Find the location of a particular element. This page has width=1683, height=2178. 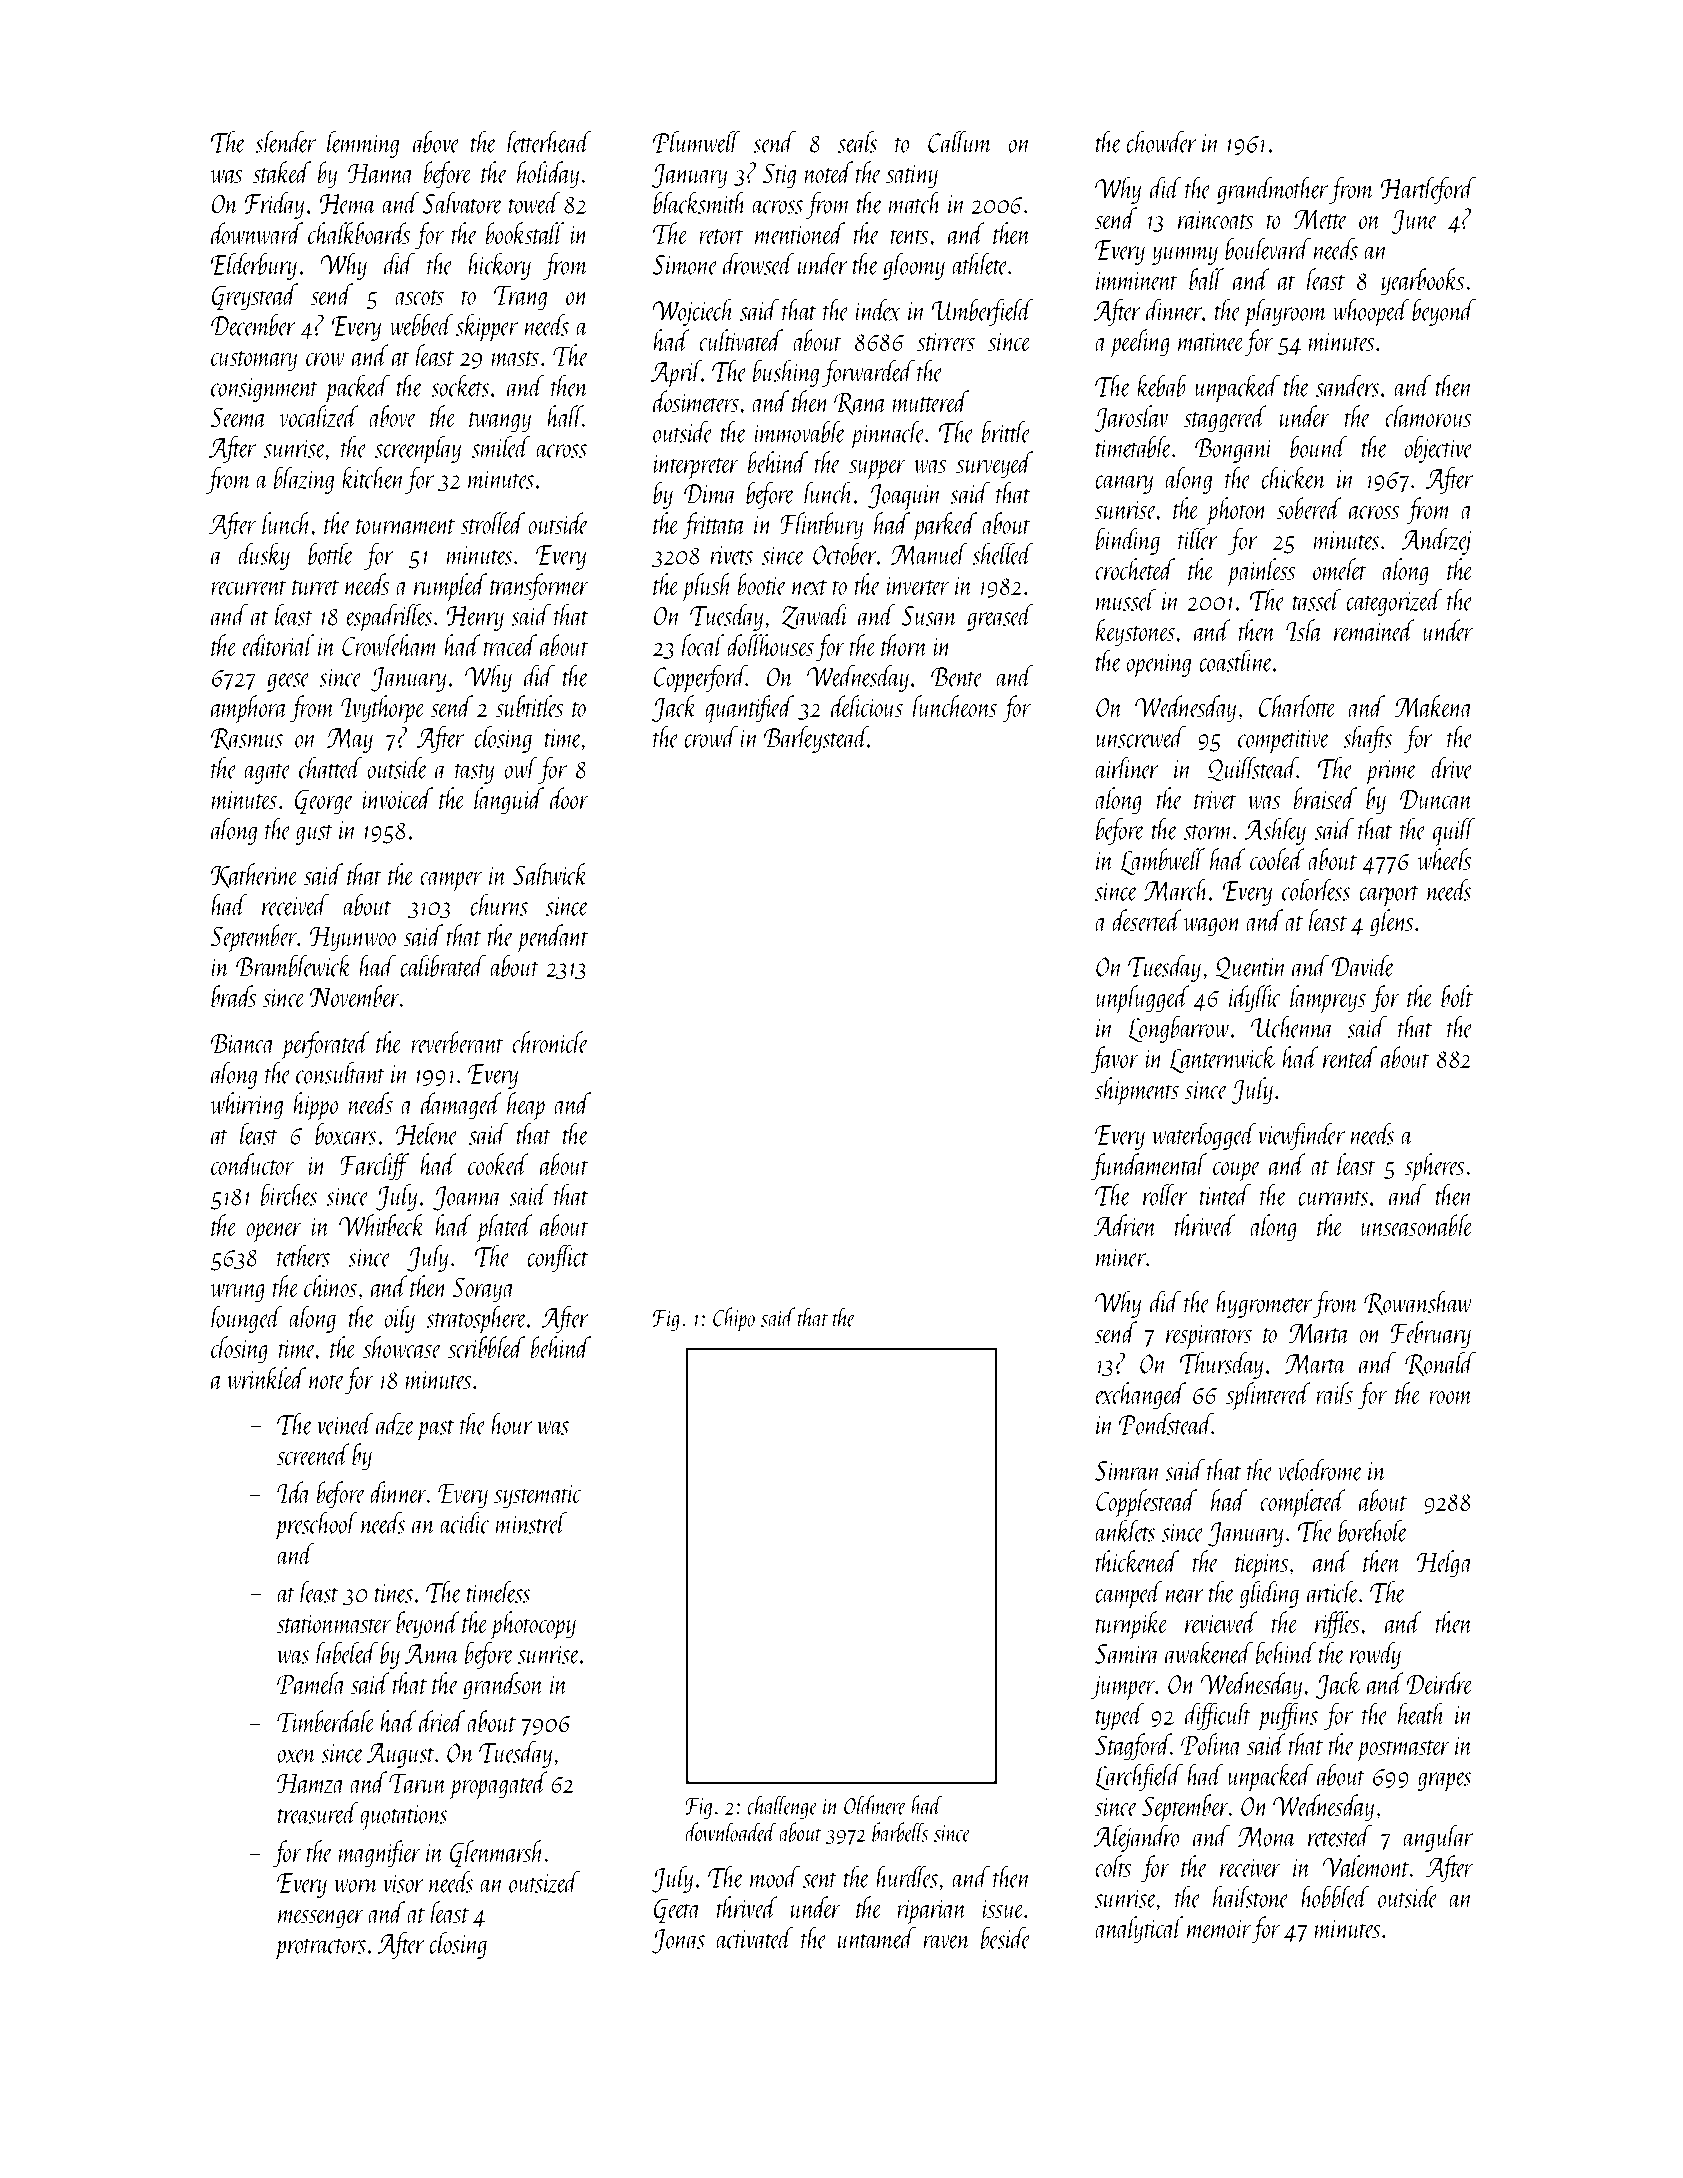

Barleystead is located at coordinates (816, 739).
